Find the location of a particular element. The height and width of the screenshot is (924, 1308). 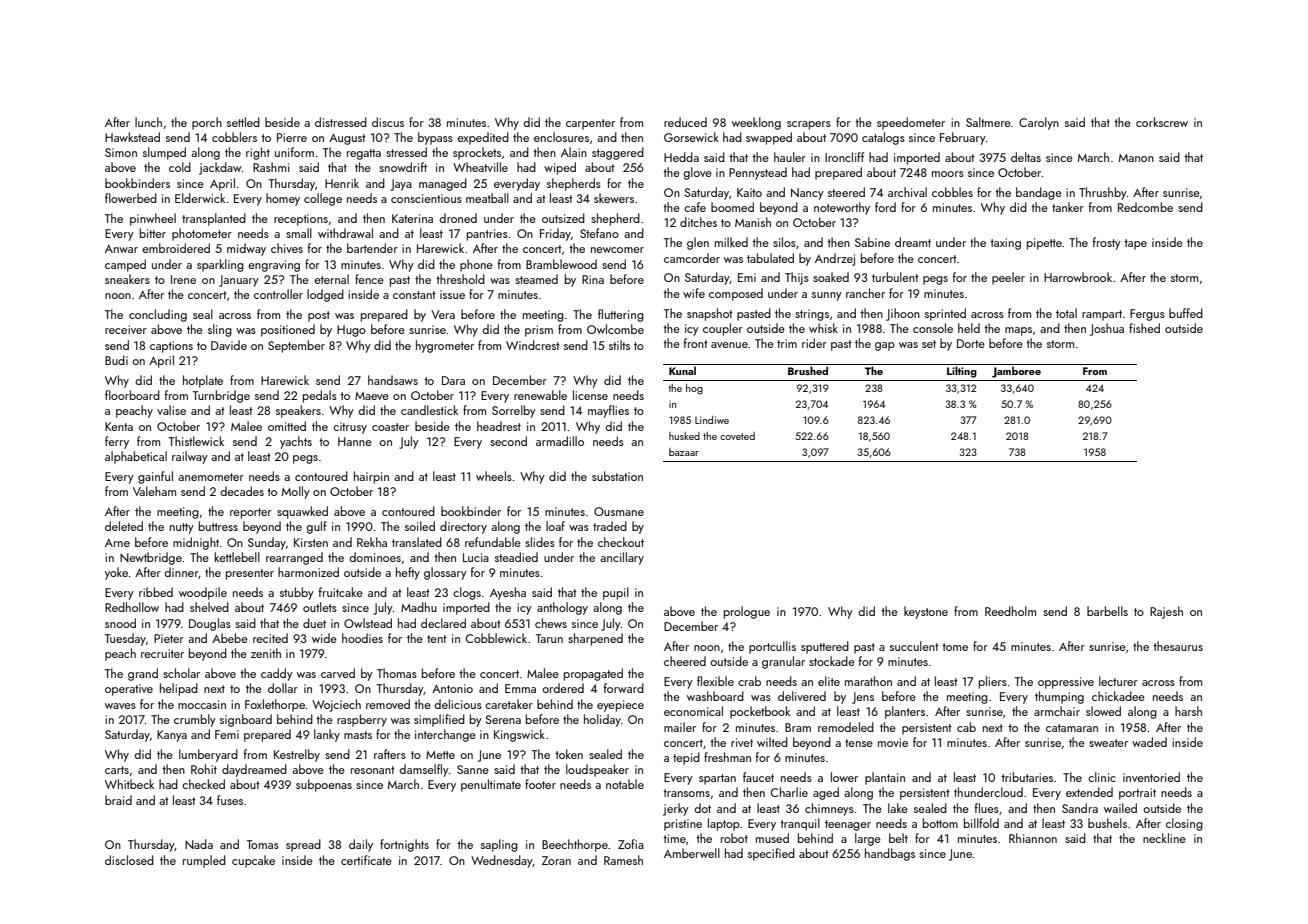

coveted is located at coordinates (737, 436).
